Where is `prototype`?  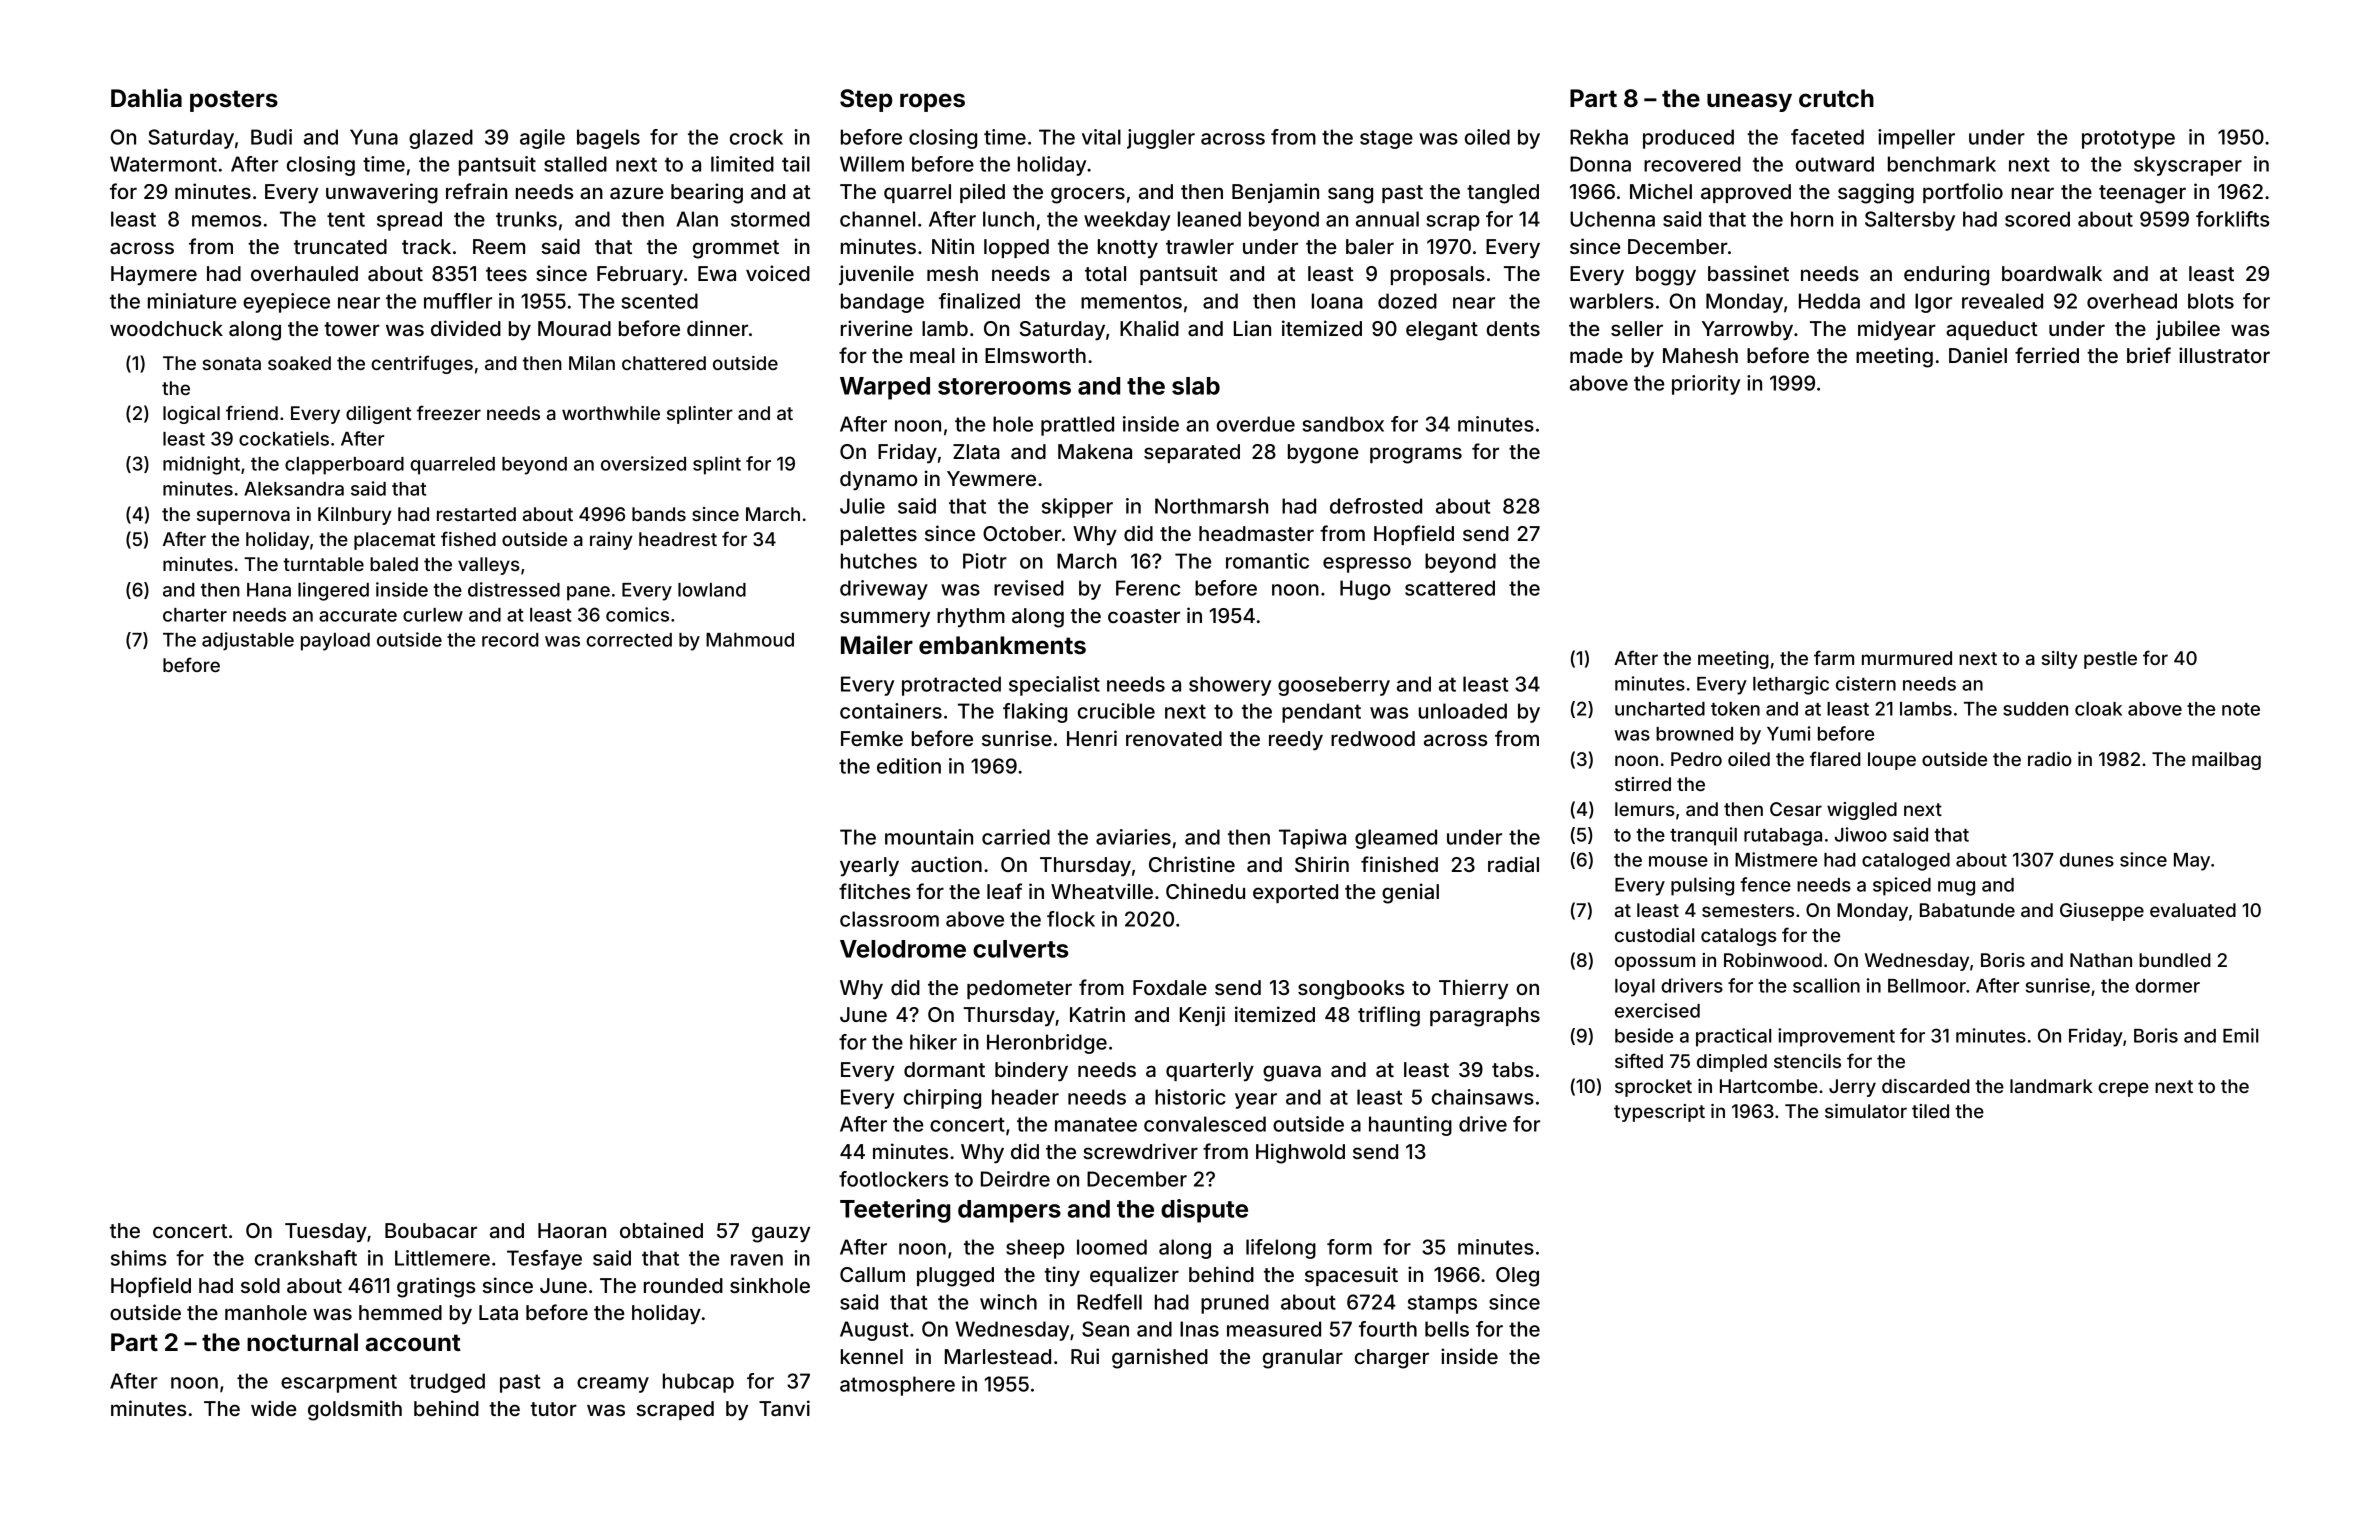 prototype is located at coordinates (2128, 139).
